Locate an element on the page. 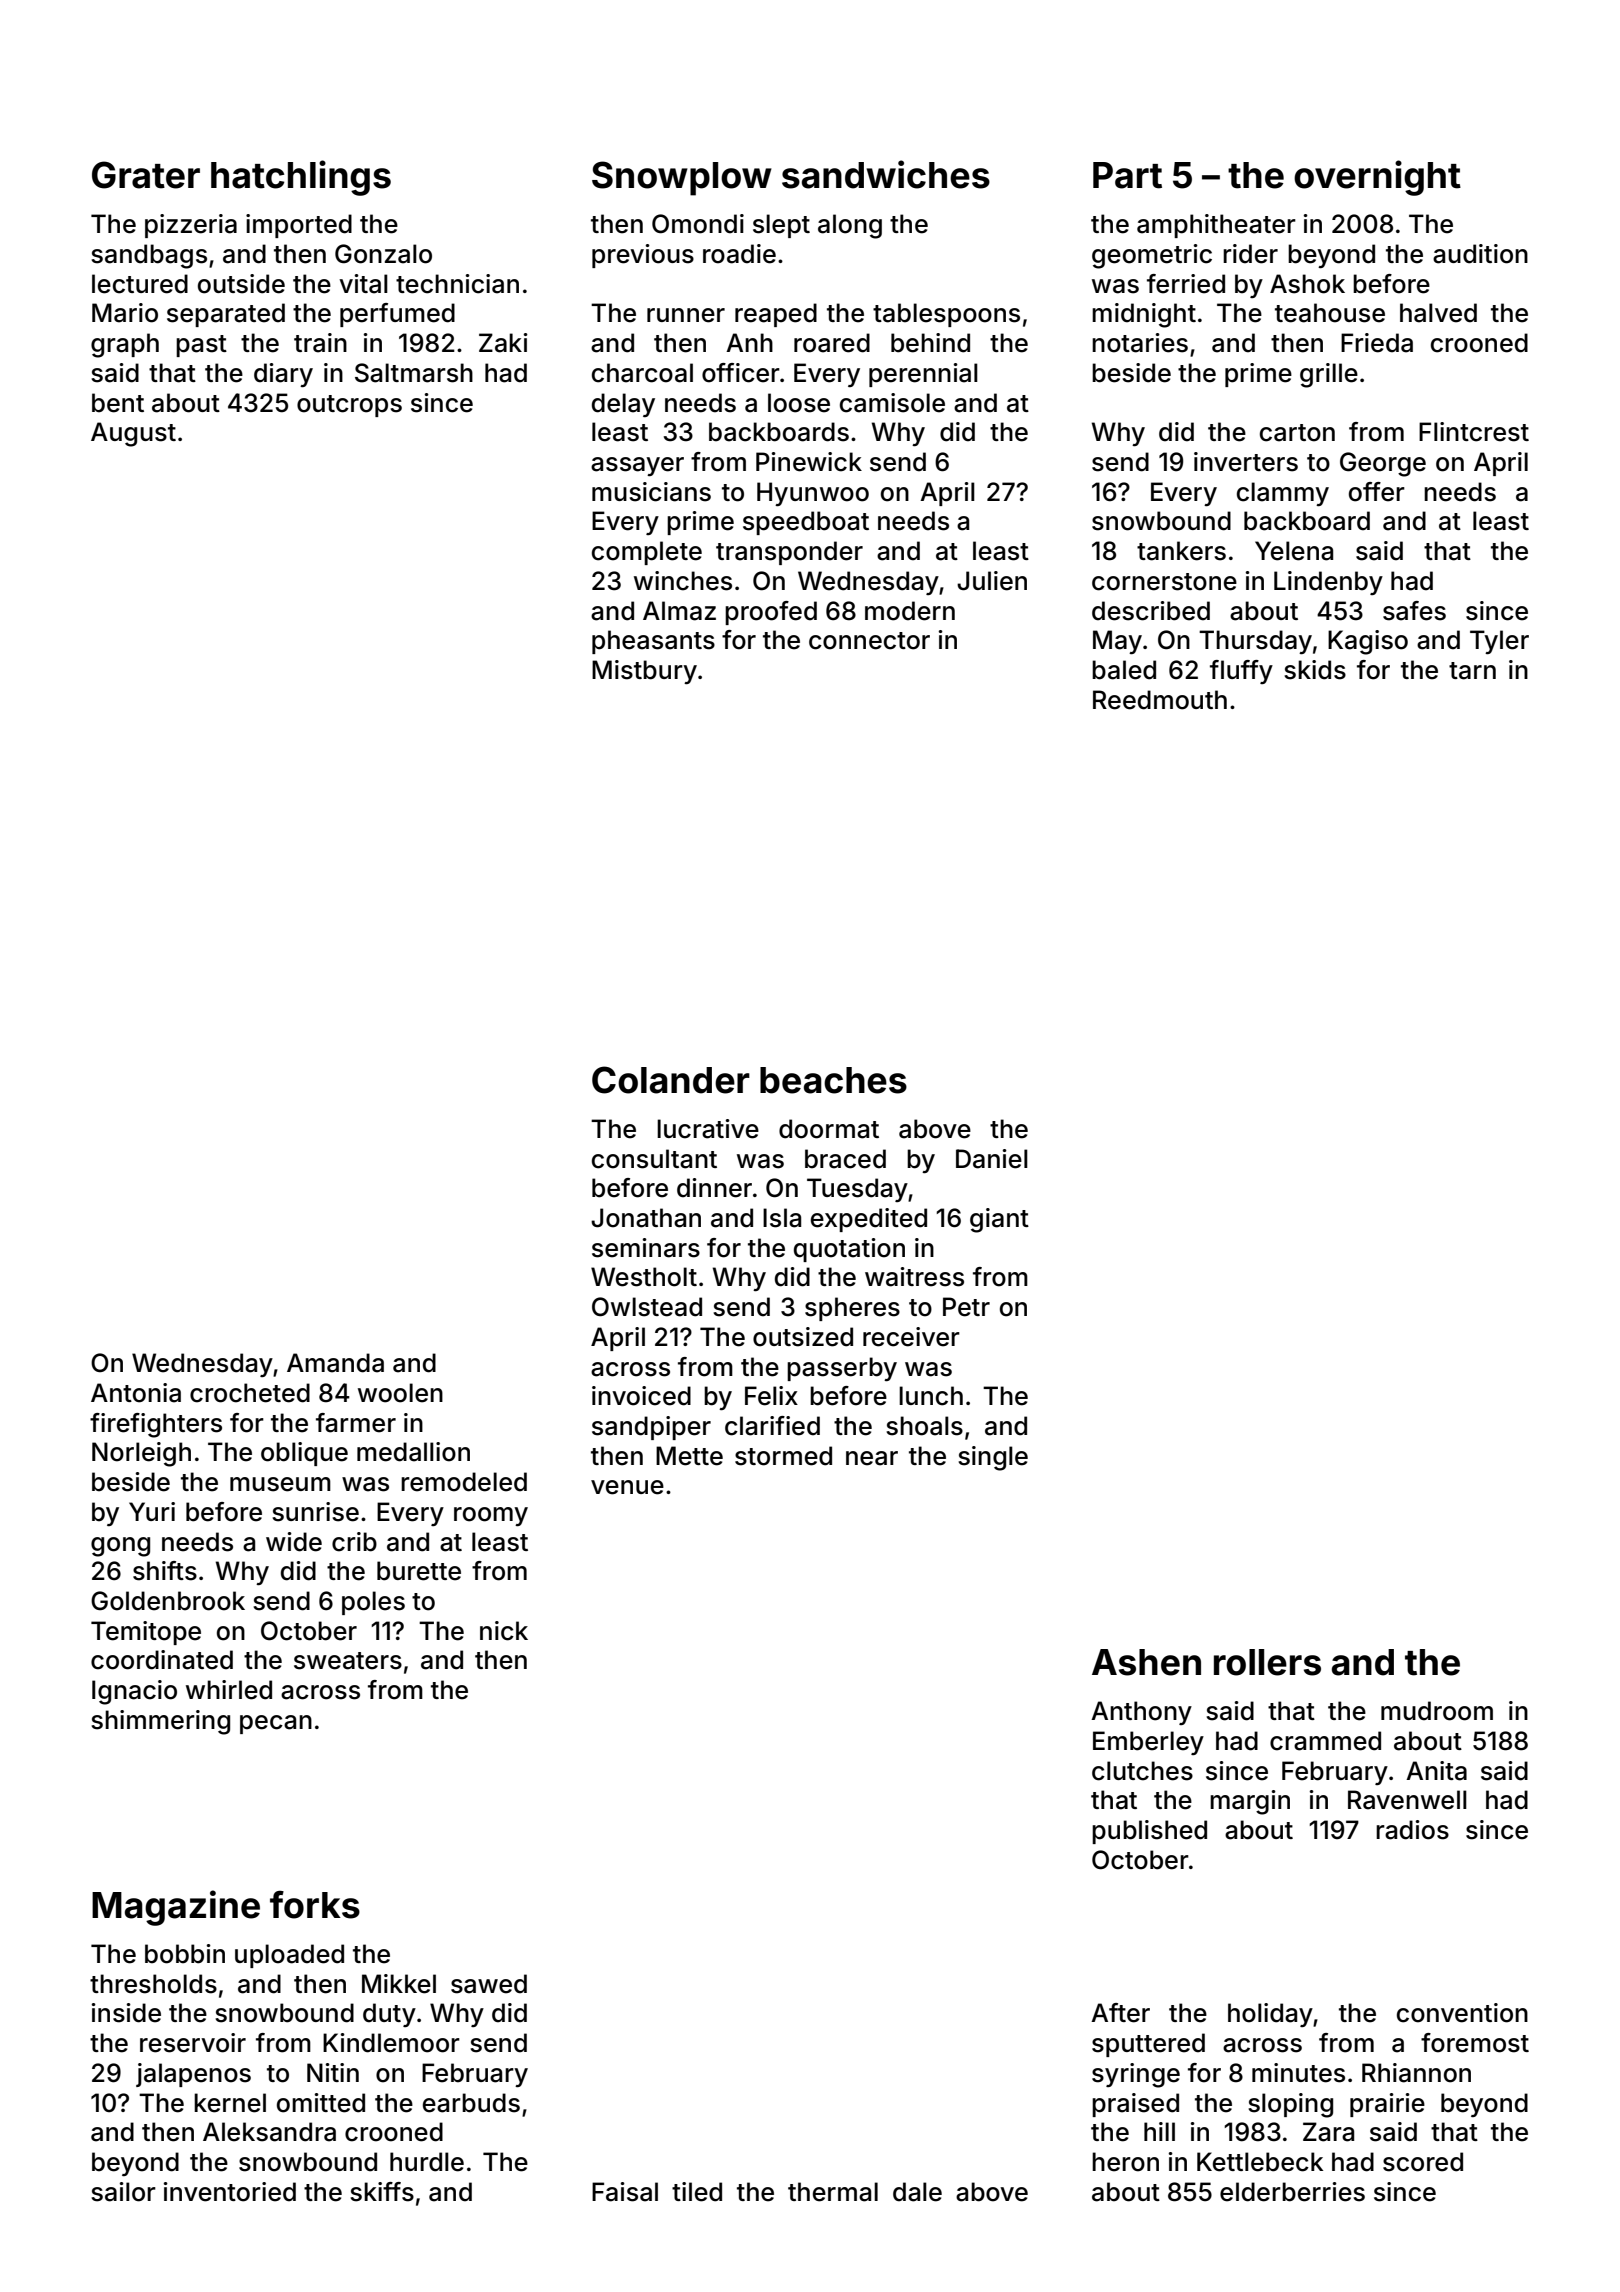 The height and width of the page is (2292, 1620). inventoried is located at coordinates (230, 2192).
